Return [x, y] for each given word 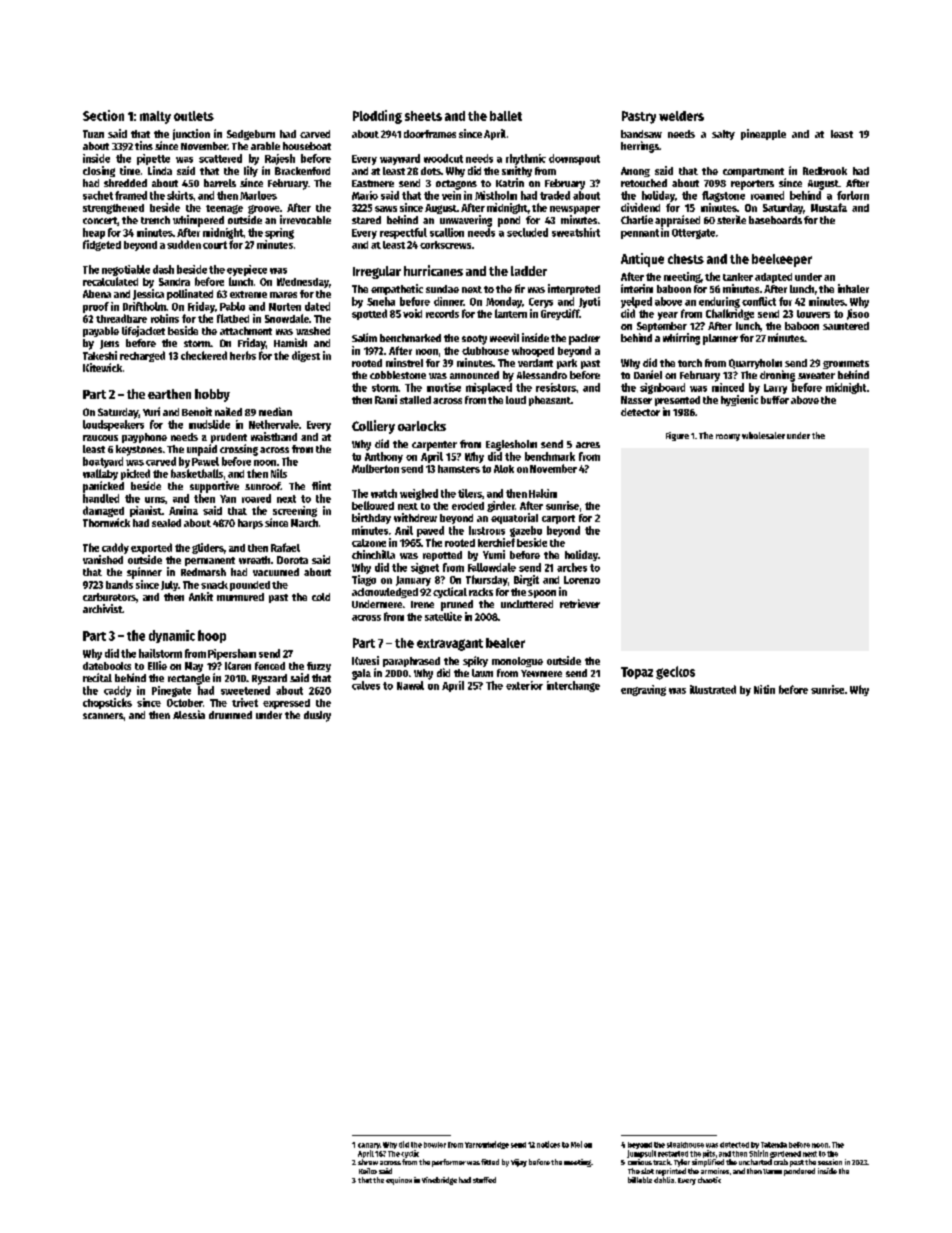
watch [384, 493]
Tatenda [774, 1145]
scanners [103, 716]
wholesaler [763, 435]
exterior [524, 685]
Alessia [189, 714]
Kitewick [102, 367]
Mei [576, 1144]
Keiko [368, 1171]
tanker [738, 277]
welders [681, 116]
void [412, 313]
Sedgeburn [251, 135]
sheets [423, 116]
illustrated [713, 689]
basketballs [197, 473]
